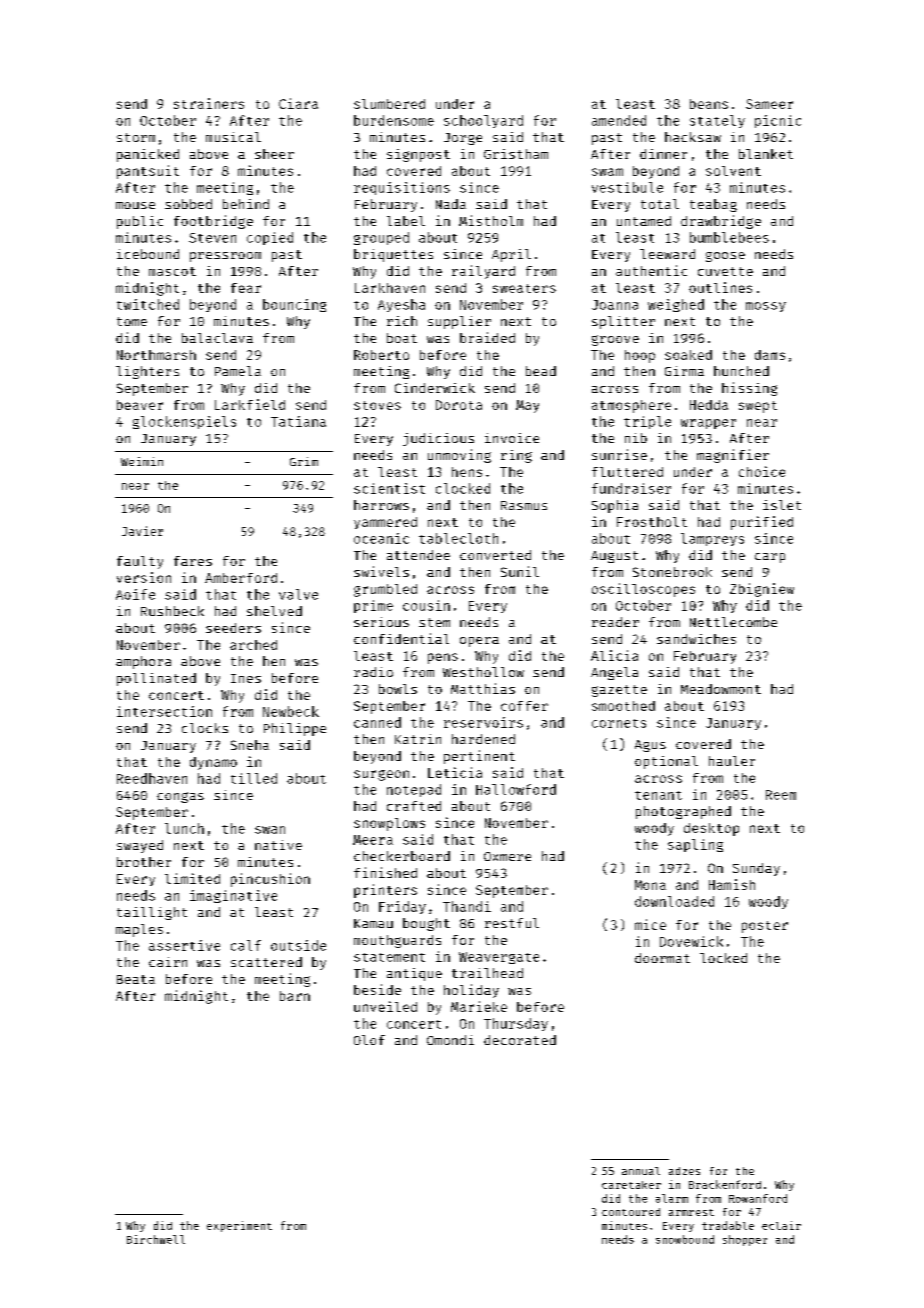  Describe the element at coordinates (209, 103) in the screenshot. I see `strainers` at that location.
